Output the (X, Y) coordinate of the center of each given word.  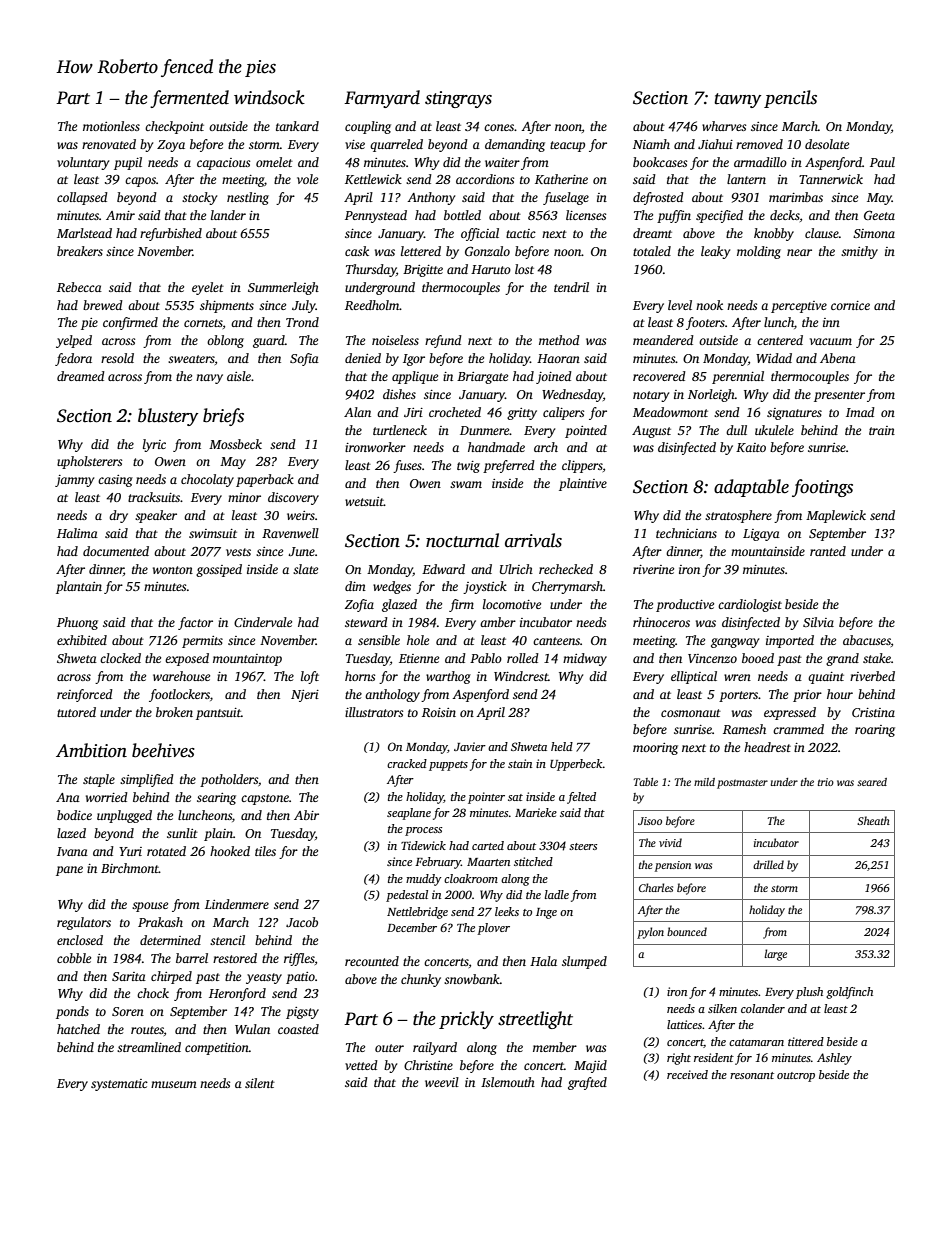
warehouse (181, 676)
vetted (361, 1065)
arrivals (533, 540)
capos (140, 182)
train (882, 430)
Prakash (160, 922)
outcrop (796, 1077)
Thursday (371, 270)
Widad (774, 358)
